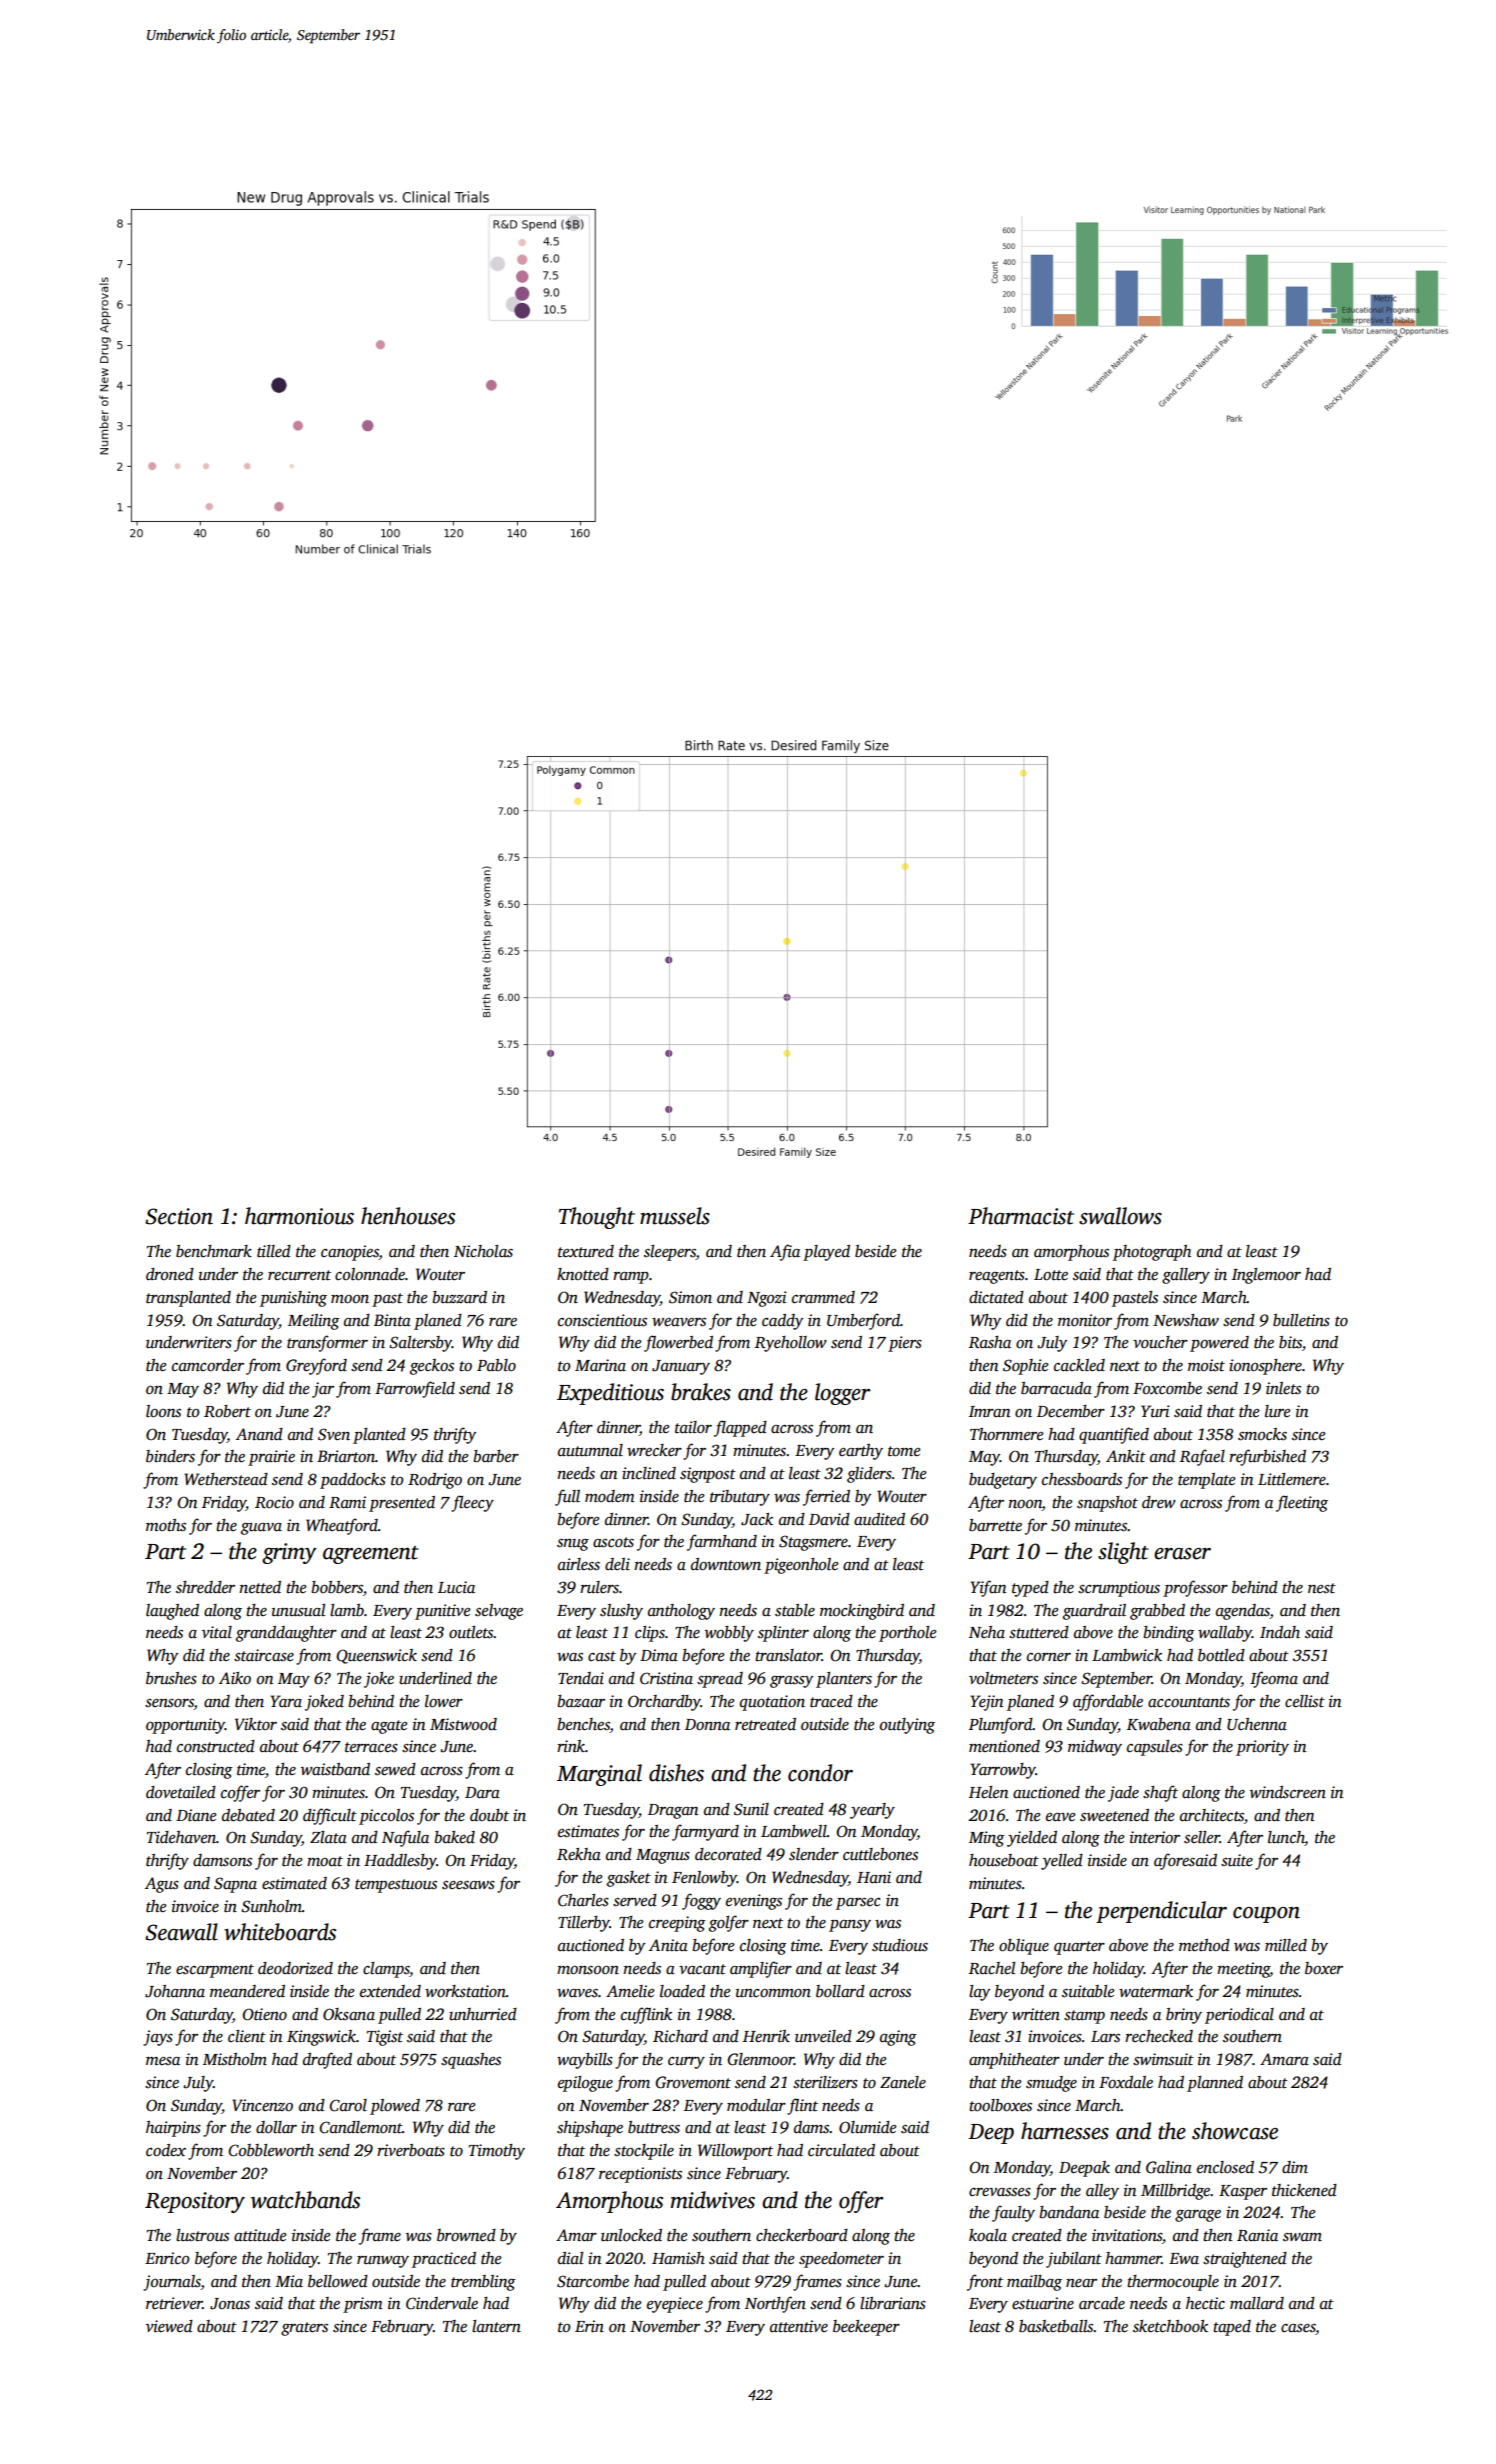 This screenshot has height=2464, width=1496. What do you see at coordinates (1085, 1320) in the screenshot?
I see `monitor` at bounding box center [1085, 1320].
